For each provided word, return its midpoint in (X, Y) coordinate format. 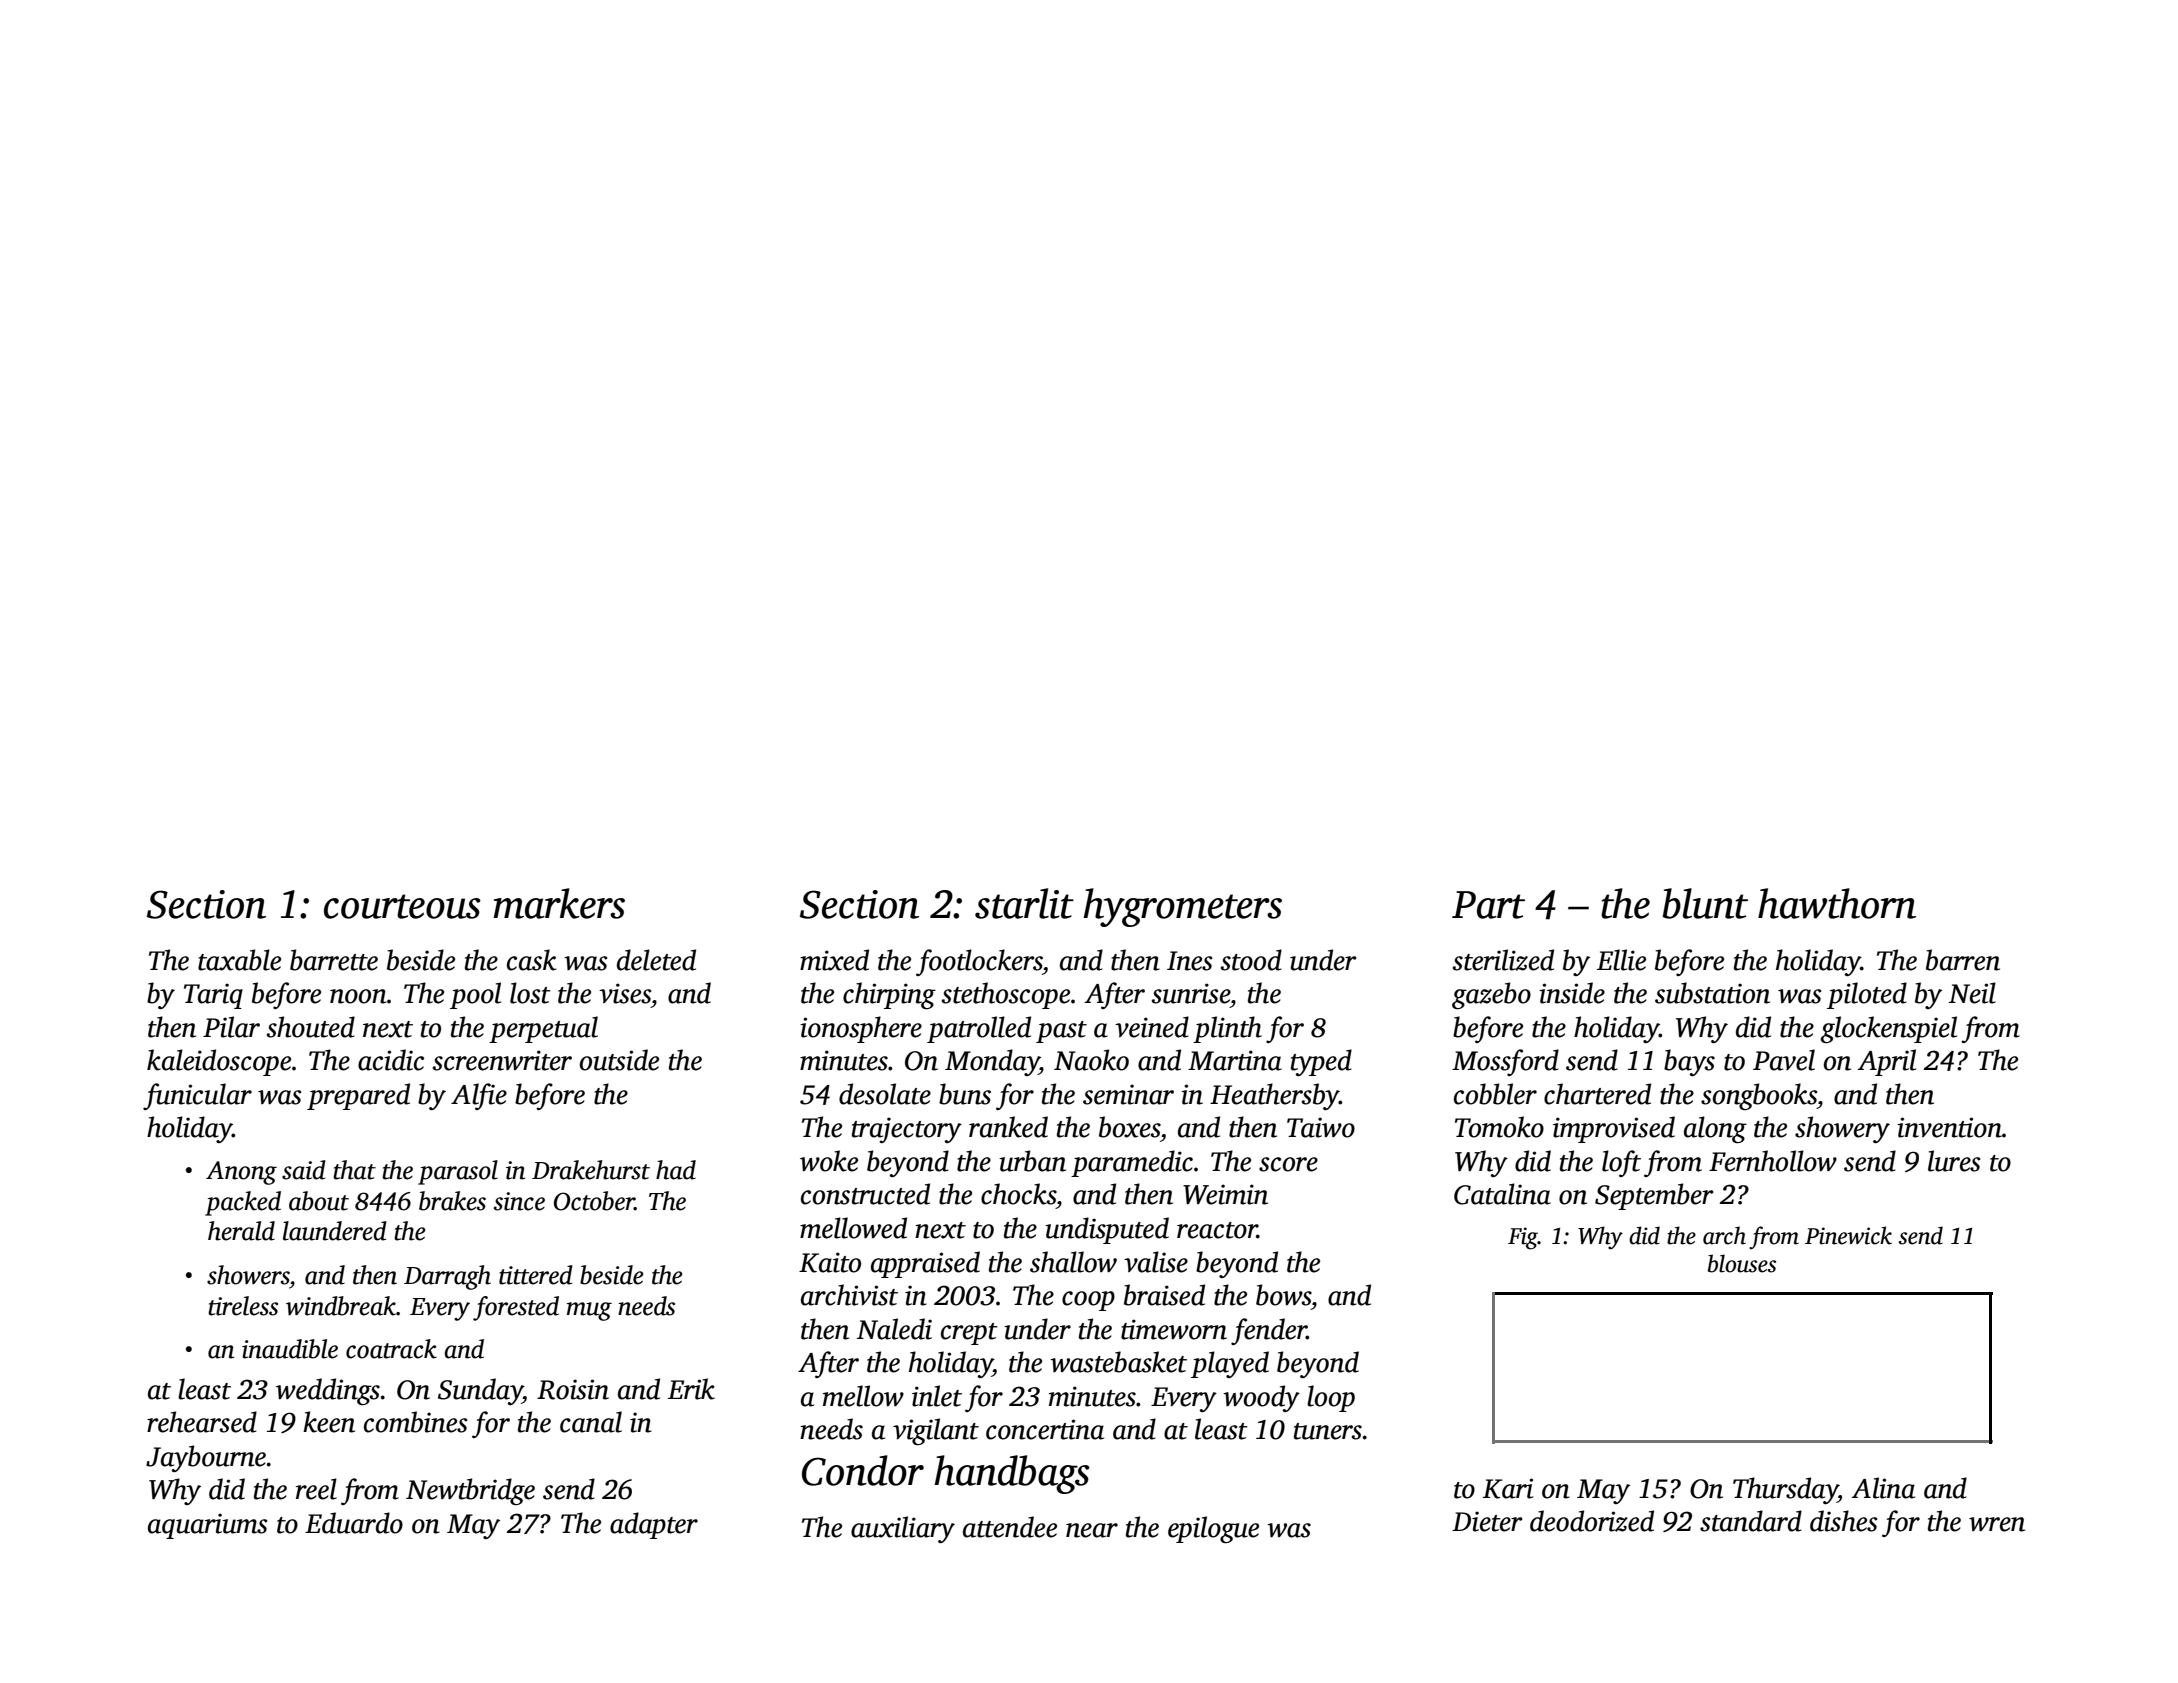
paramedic (1132, 1163)
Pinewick (1848, 1235)
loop (1331, 1398)
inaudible (290, 1349)
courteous (402, 906)
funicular (197, 1096)
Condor (863, 1470)
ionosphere (861, 1029)
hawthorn (1837, 903)
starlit (1024, 903)
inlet (937, 1396)
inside (1572, 993)
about (319, 1201)
